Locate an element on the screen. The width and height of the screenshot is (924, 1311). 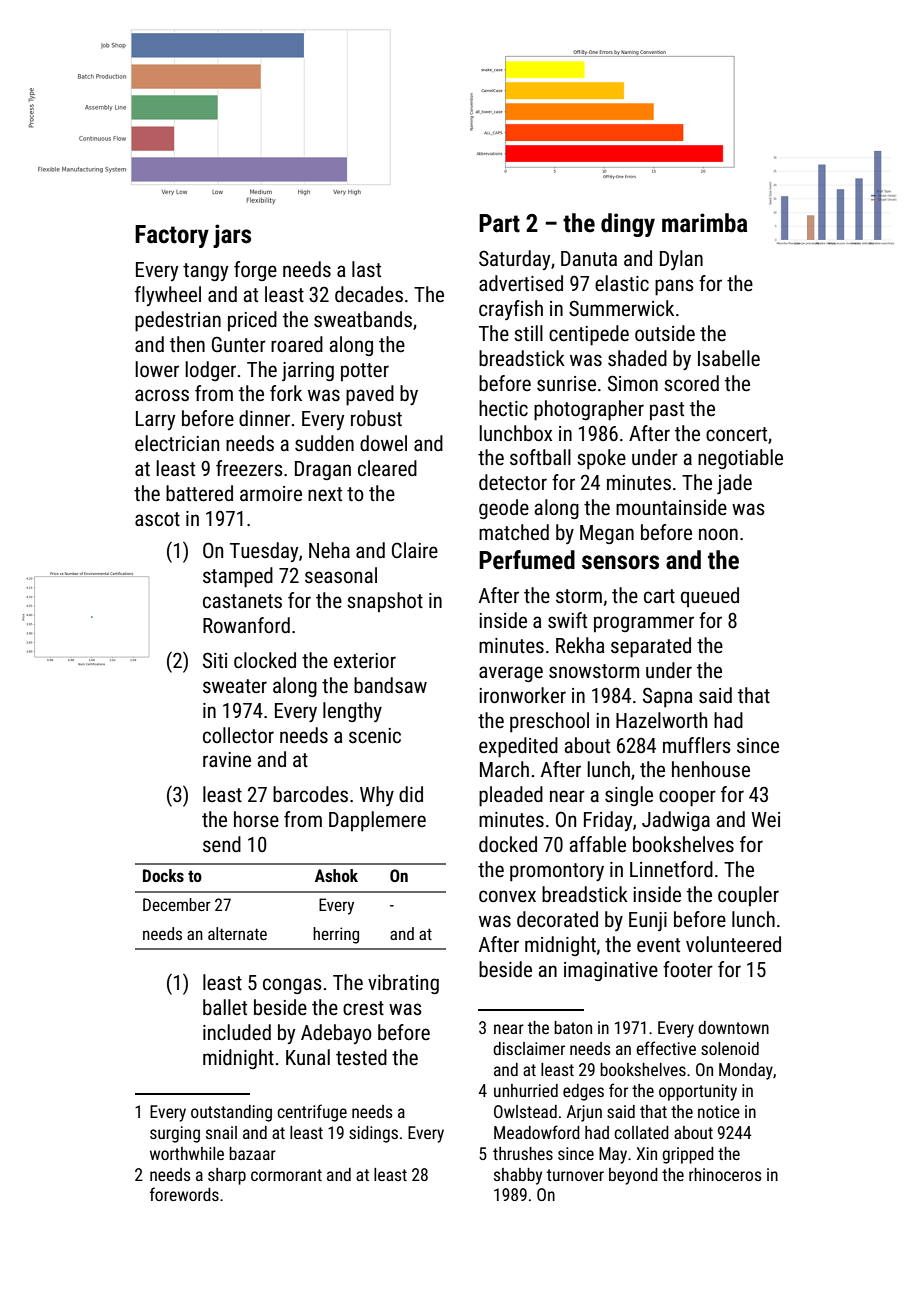
rhinoceros is located at coordinates (725, 1174).
